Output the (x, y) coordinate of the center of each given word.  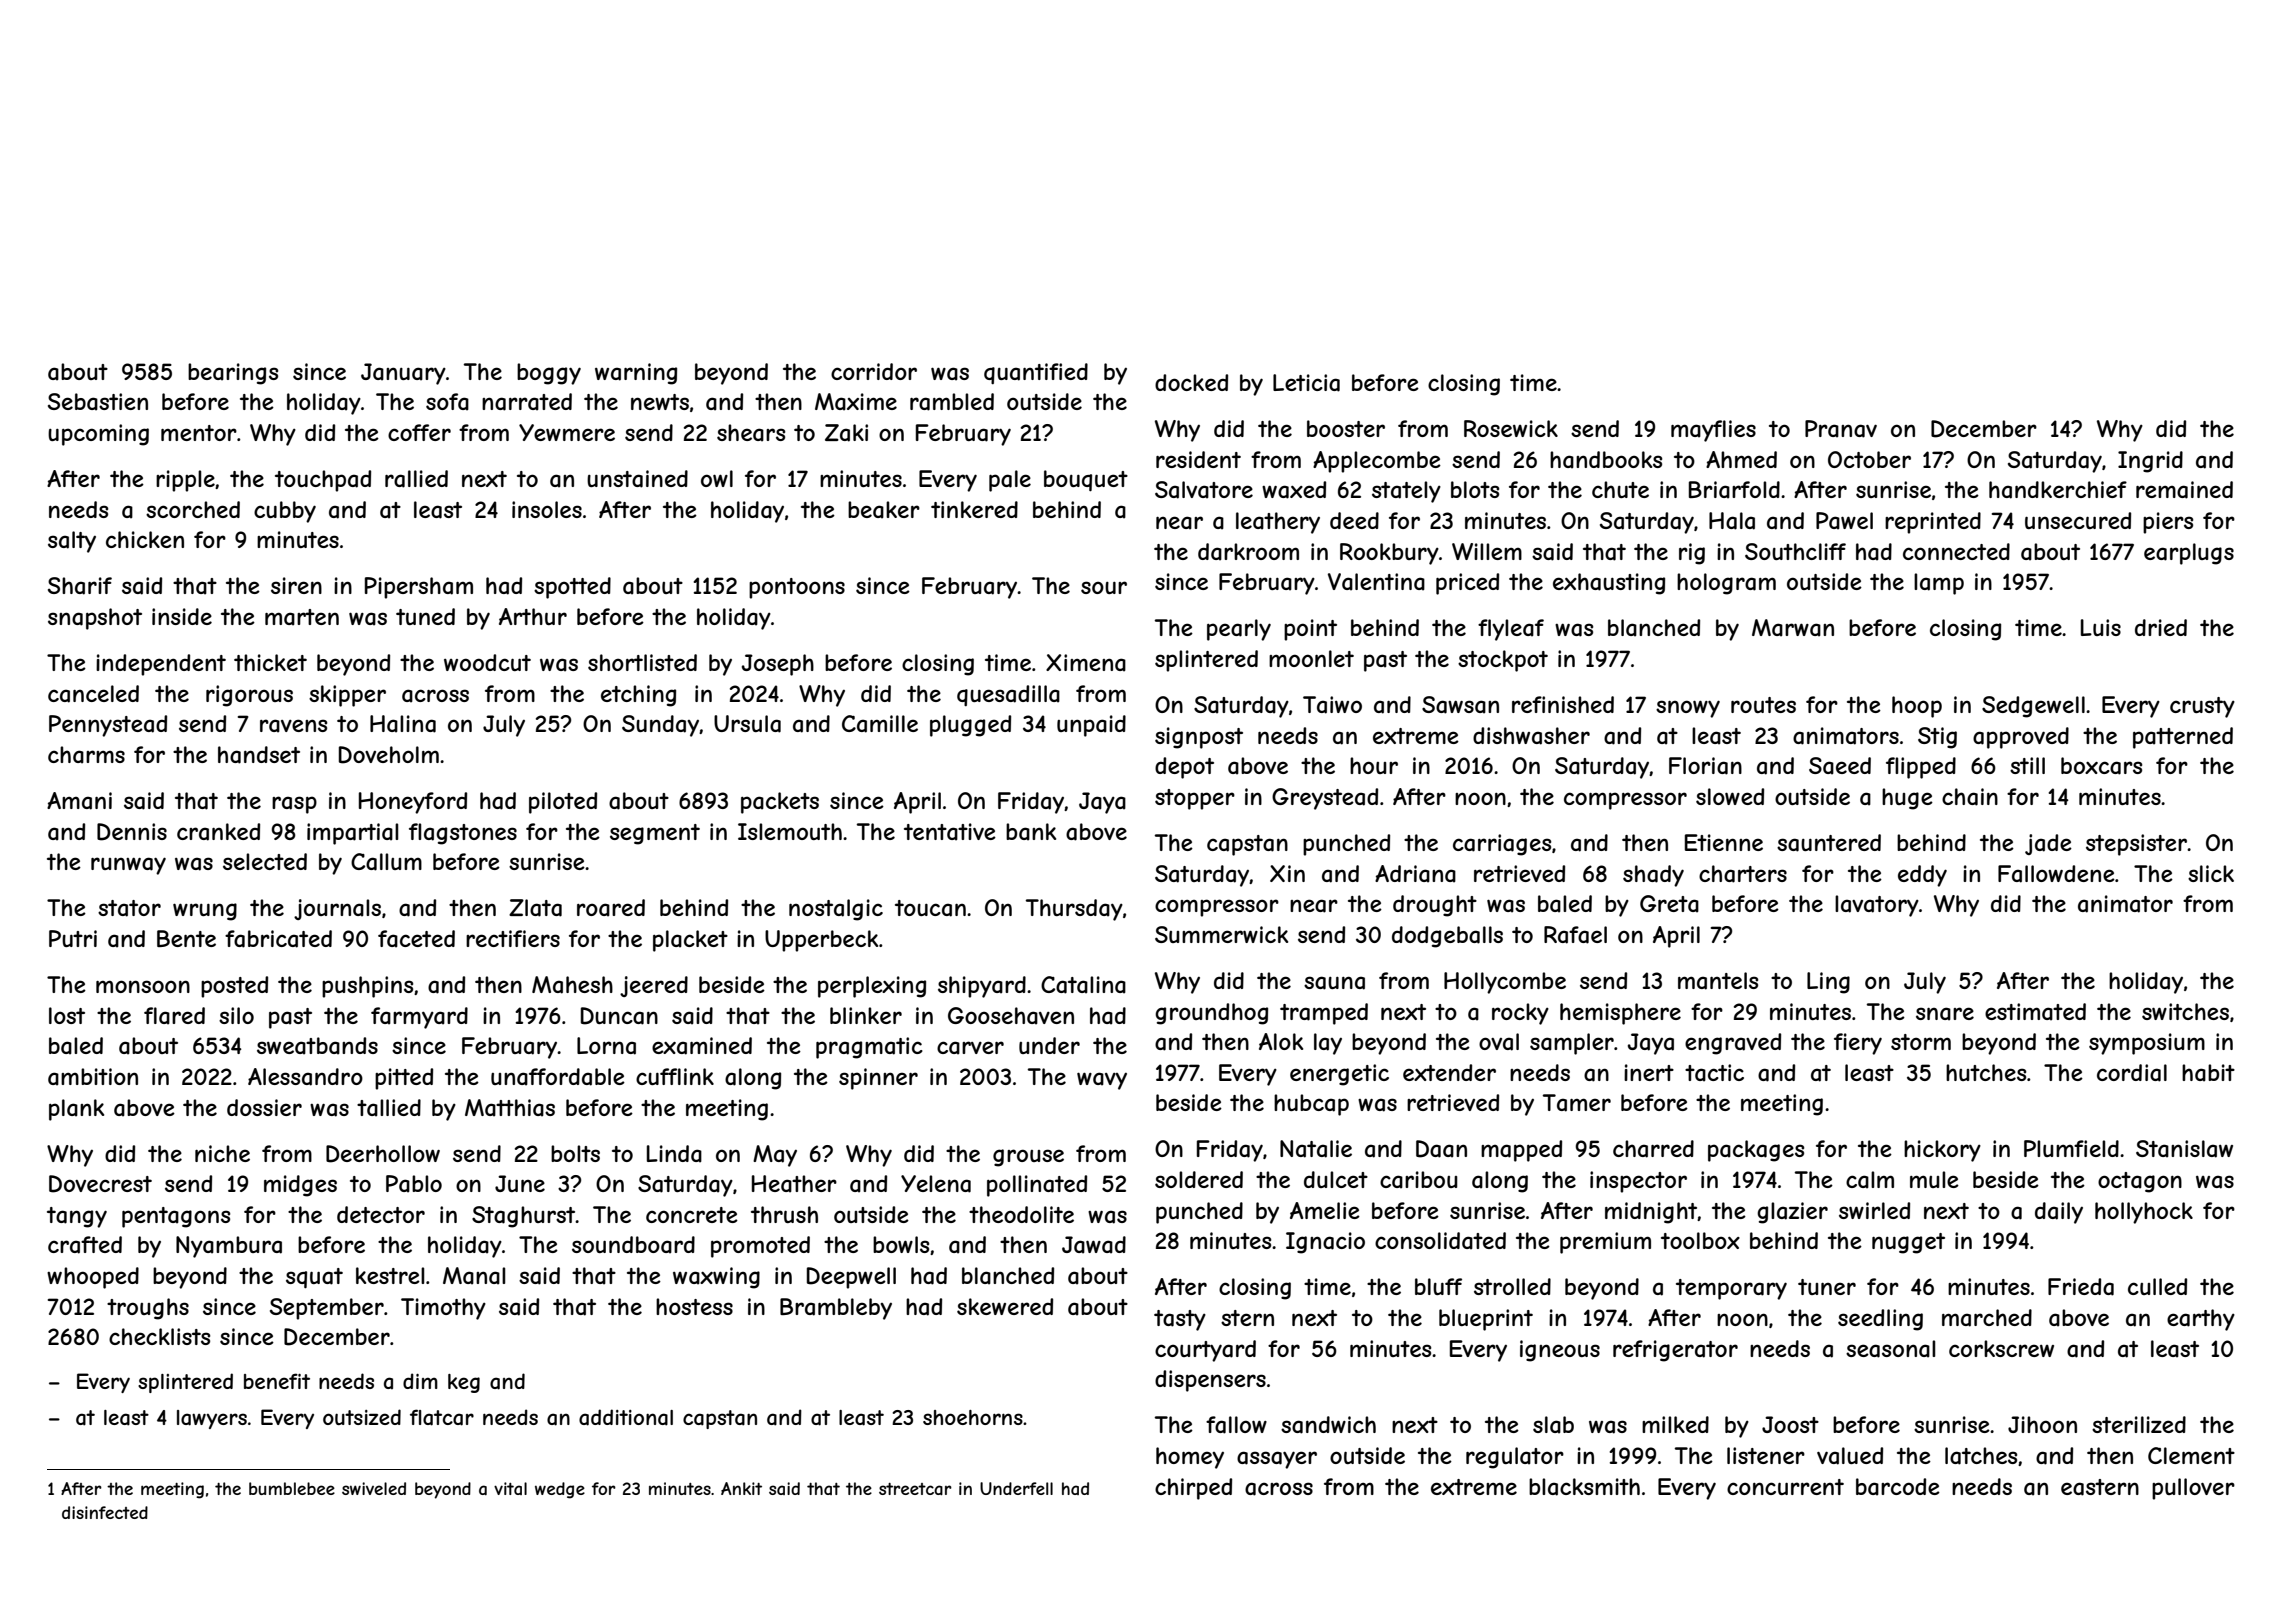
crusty (2202, 707)
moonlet (1311, 658)
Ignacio (1325, 1243)
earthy (2201, 1320)
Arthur (533, 616)
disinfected (105, 1512)
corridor (874, 371)
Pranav (1841, 429)
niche (222, 1153)
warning (636, 374)
